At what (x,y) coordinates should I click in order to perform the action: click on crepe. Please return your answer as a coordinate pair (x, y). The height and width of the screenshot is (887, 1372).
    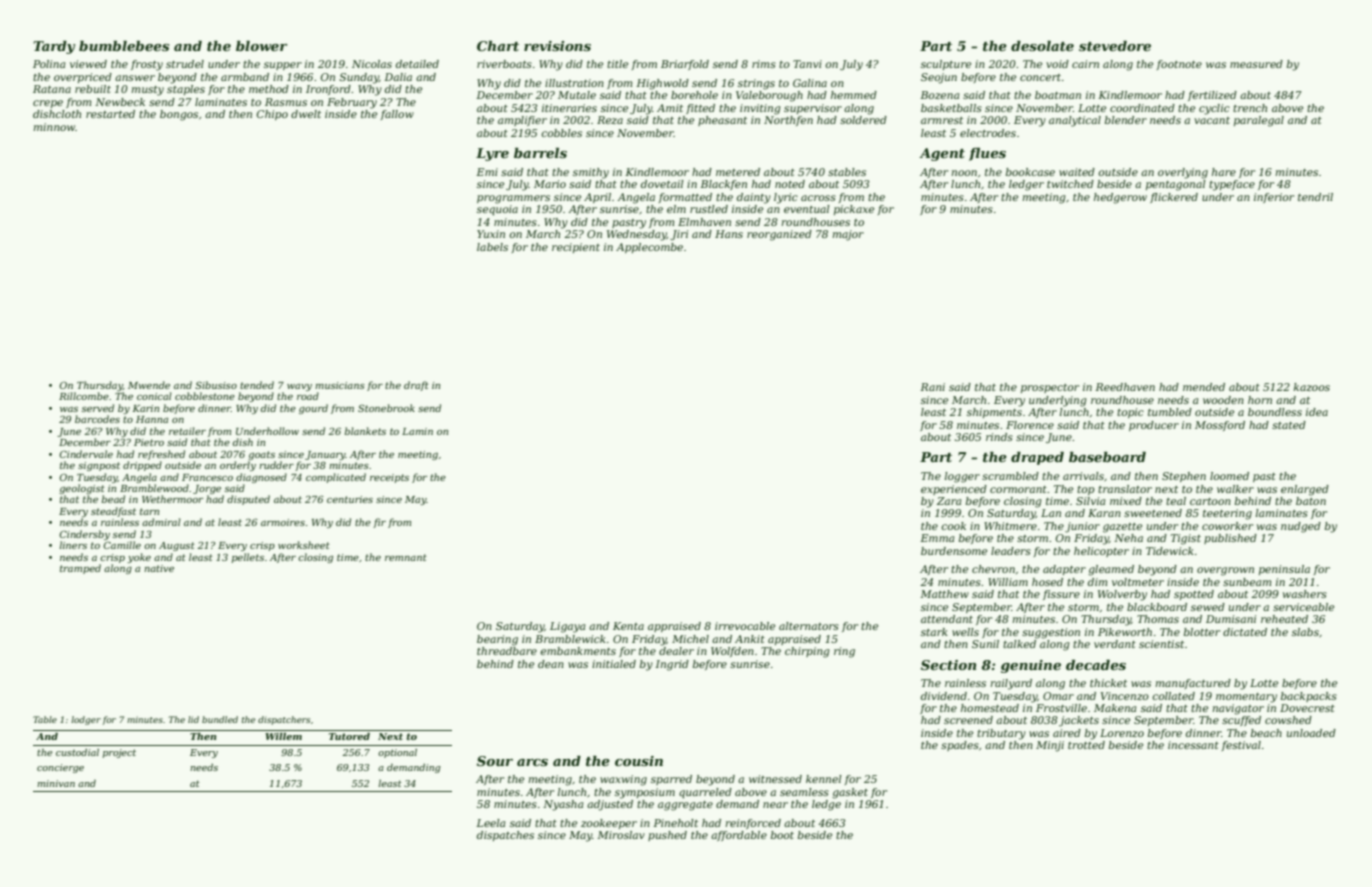
    Looking at the image, I should click on (48, 104).
